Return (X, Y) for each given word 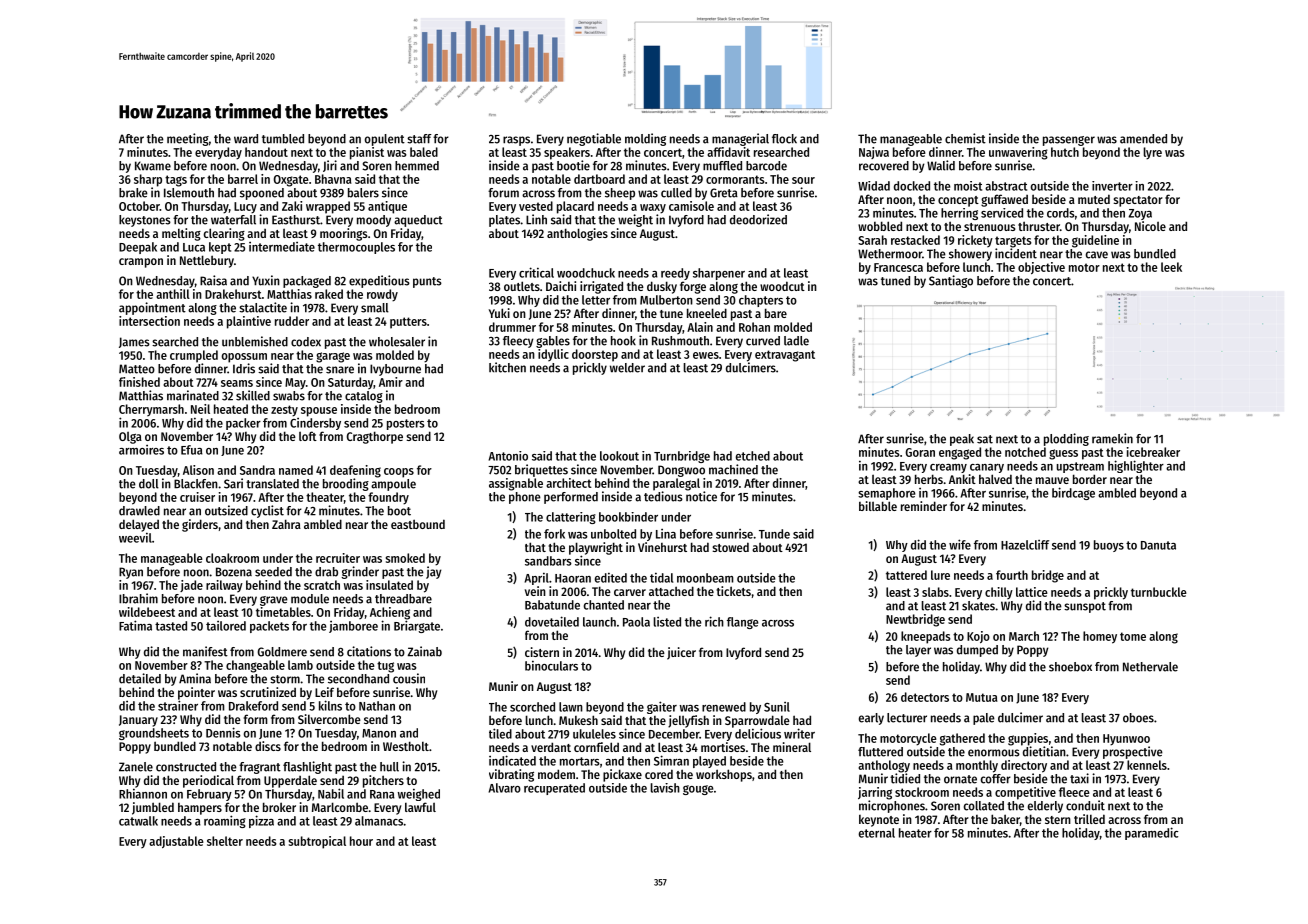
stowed (730, 547)
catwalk (138, 821)
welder (627, 368)
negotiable (594, 139)
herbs (929, 479)
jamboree (353, 627)
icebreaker (1153, 452)
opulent (385, 140)
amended (1143, 139)
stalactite (263, 307)
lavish (665, 788)
